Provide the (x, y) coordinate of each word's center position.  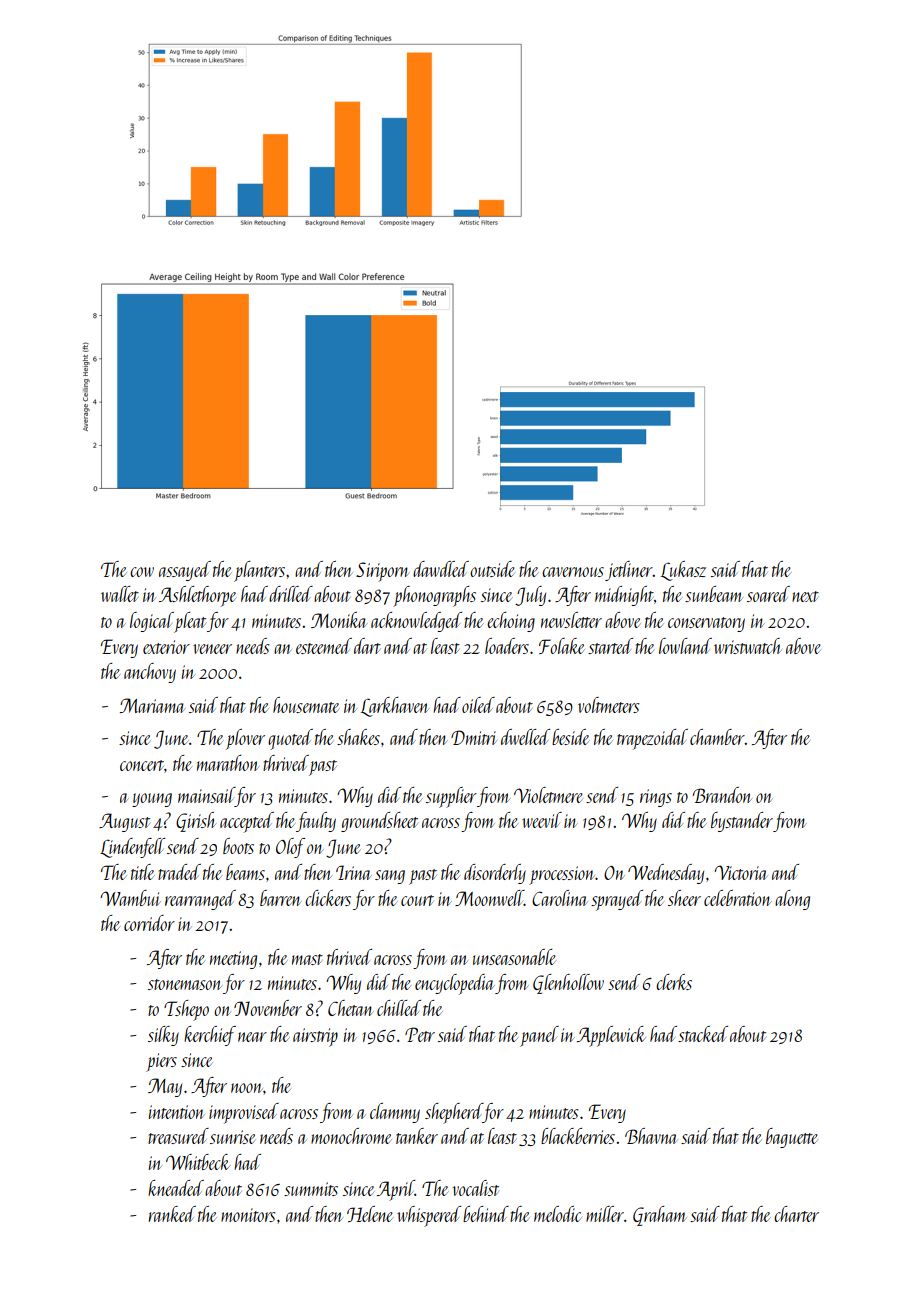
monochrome (351, 1136)
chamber (717, 737)
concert (142, 765)
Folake (562, 646)
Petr (420, 1034)
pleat (190, 622)
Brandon (722, 795)
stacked (703, 1034)
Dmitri (474, 737)
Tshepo (186, 1010)
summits (311, 1189)
